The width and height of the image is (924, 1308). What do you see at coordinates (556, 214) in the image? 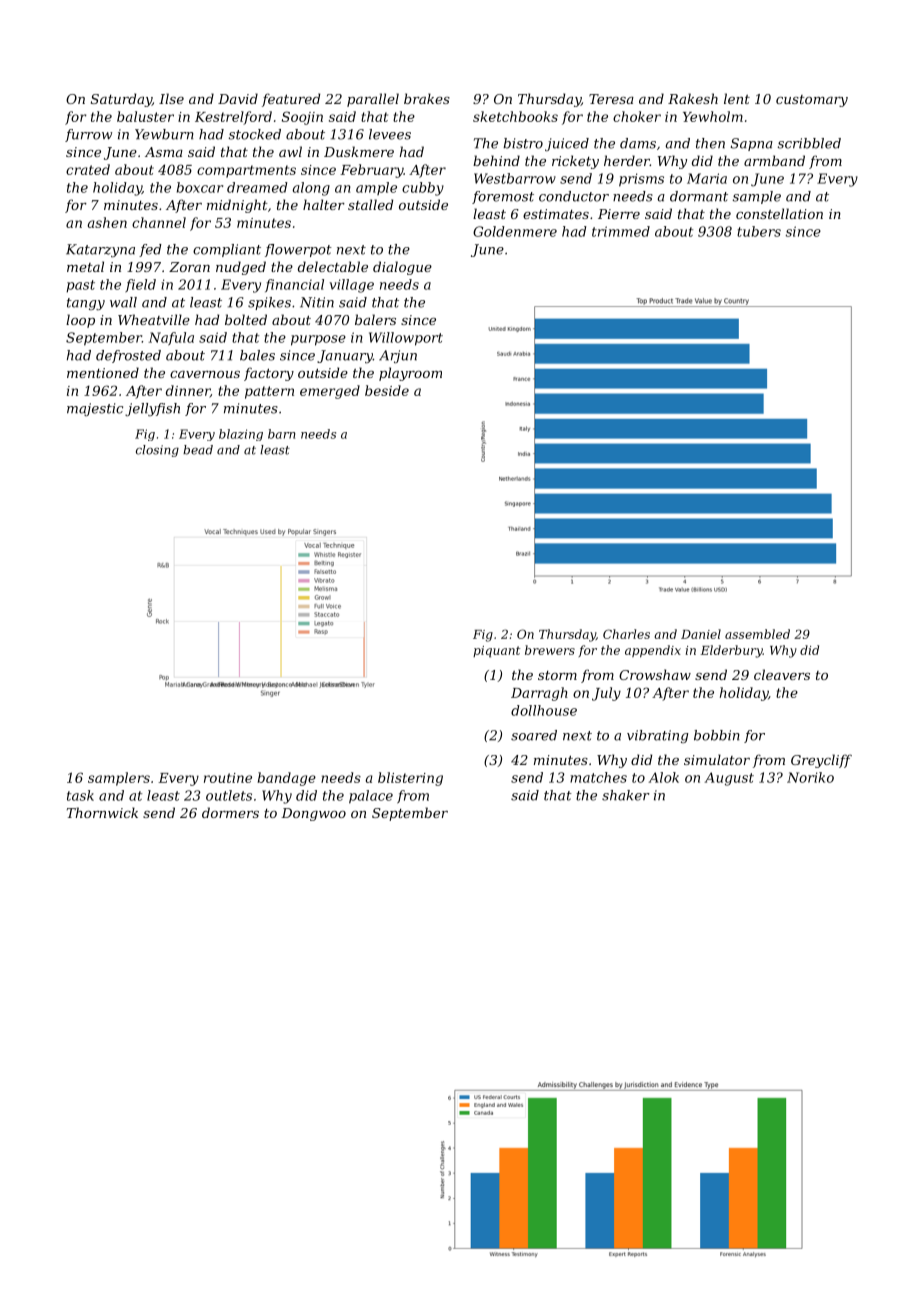
I see `estimates` at bounding box center [556, 214].
